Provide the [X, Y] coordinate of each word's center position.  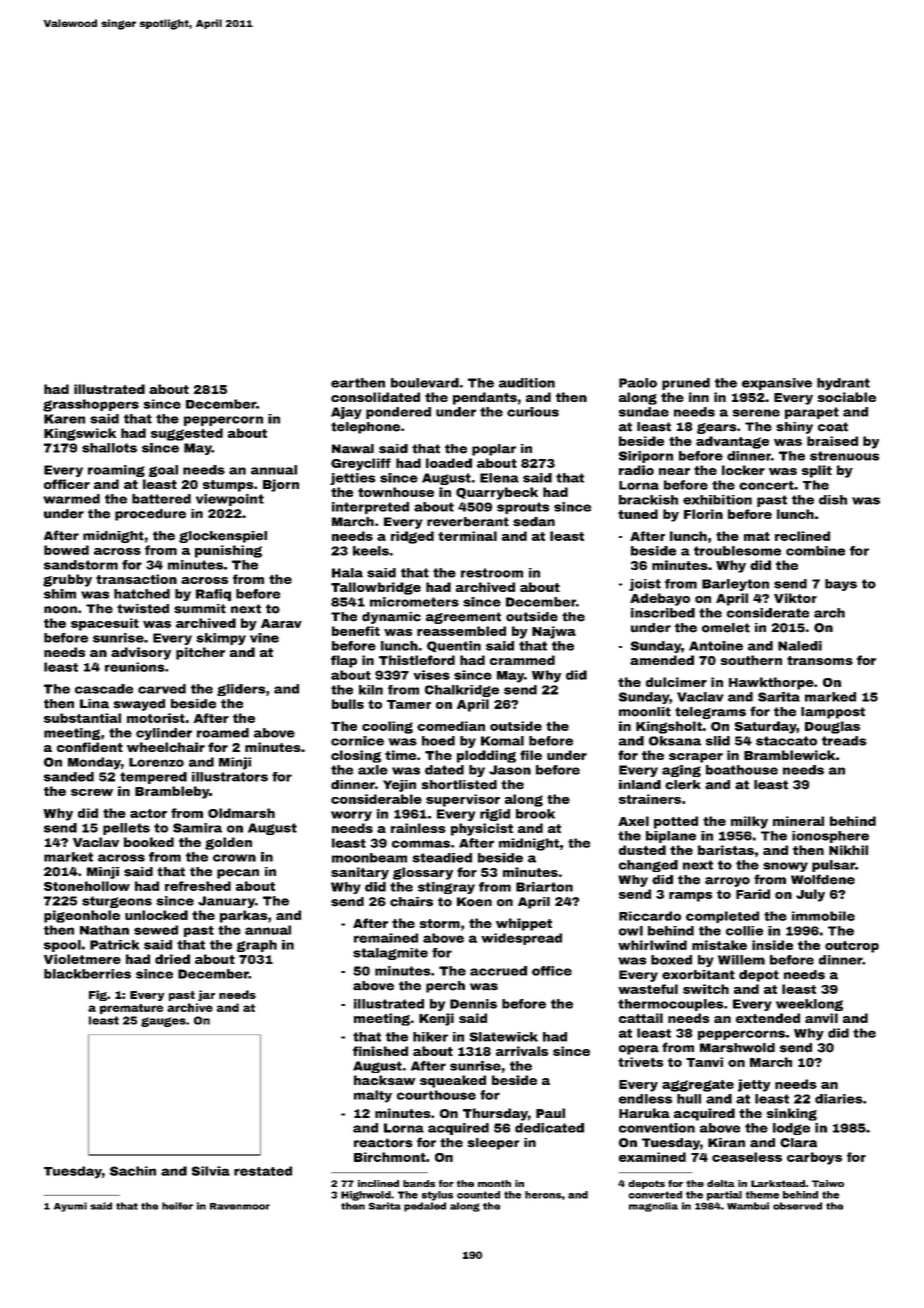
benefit [356, 631]
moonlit [645, 712]
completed [722, 917]
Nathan [104, 930]
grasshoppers [91, 405]
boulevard [425, 383]
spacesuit [105, 624]
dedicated [549, 1128]
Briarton [544, 887]
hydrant [843, 384]
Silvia [211, 1171]
